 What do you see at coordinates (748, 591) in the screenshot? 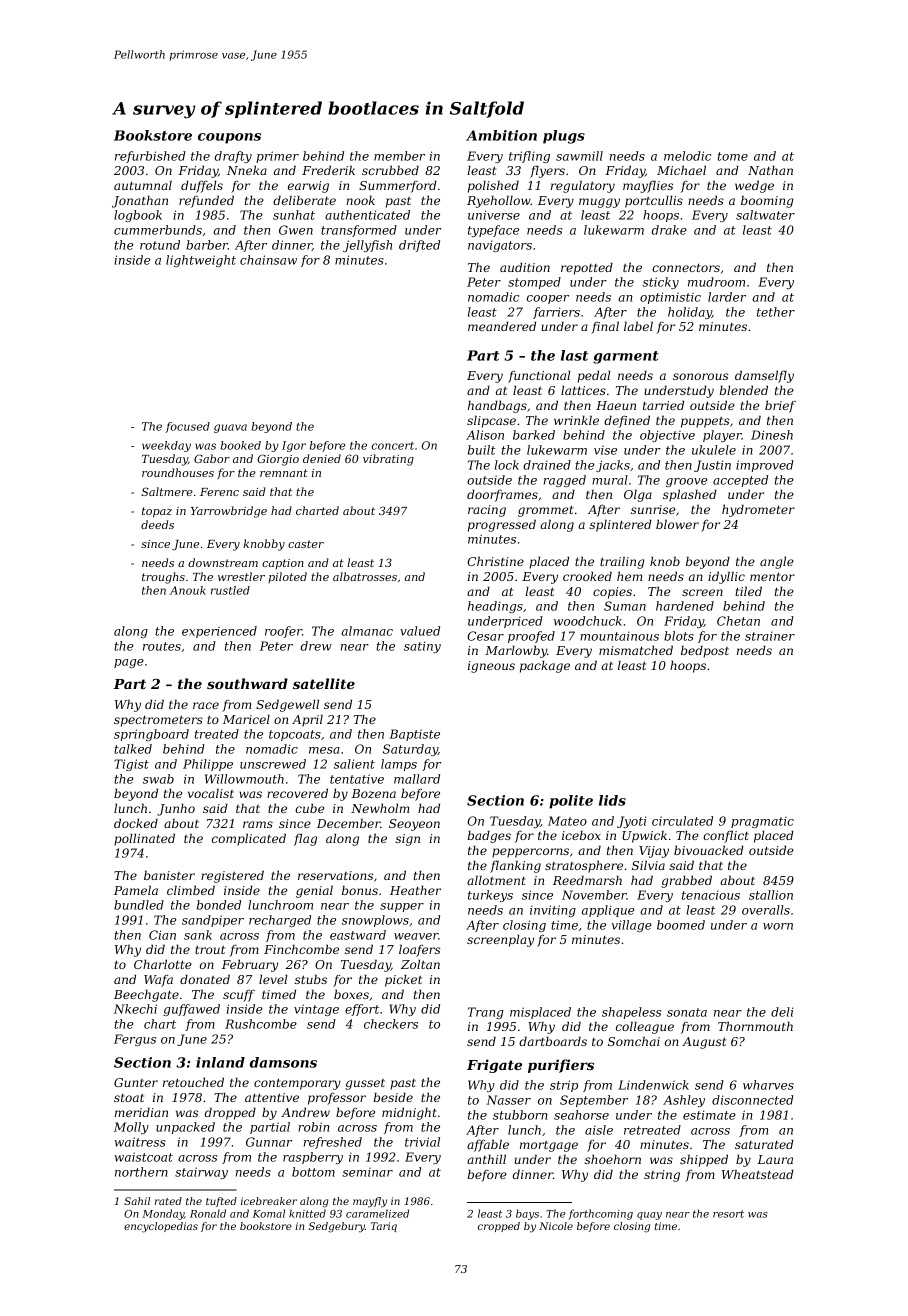
I see `tiled` at bounding box center [748, 591].
